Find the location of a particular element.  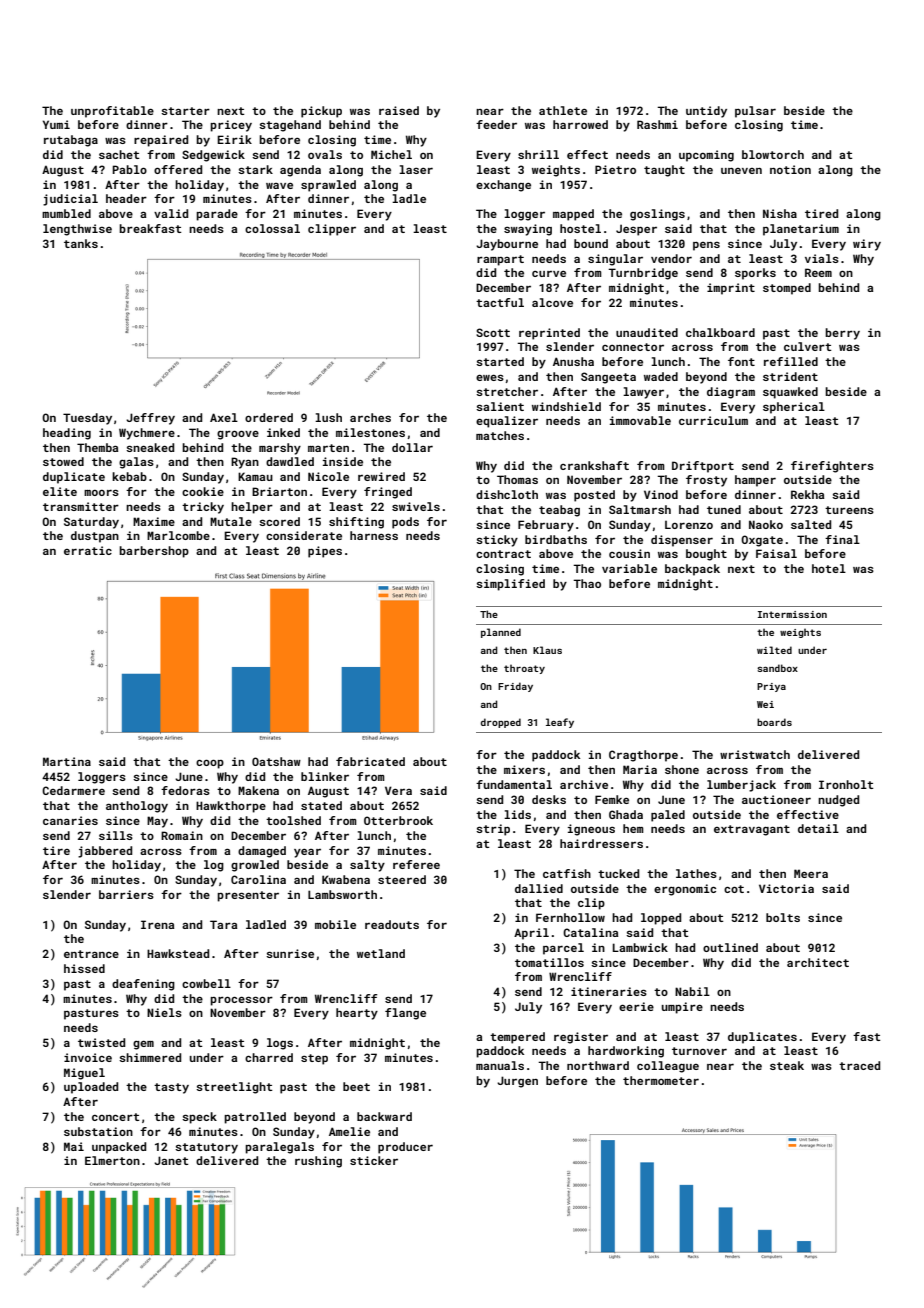

producer is located at coordinates (405, 1148).
